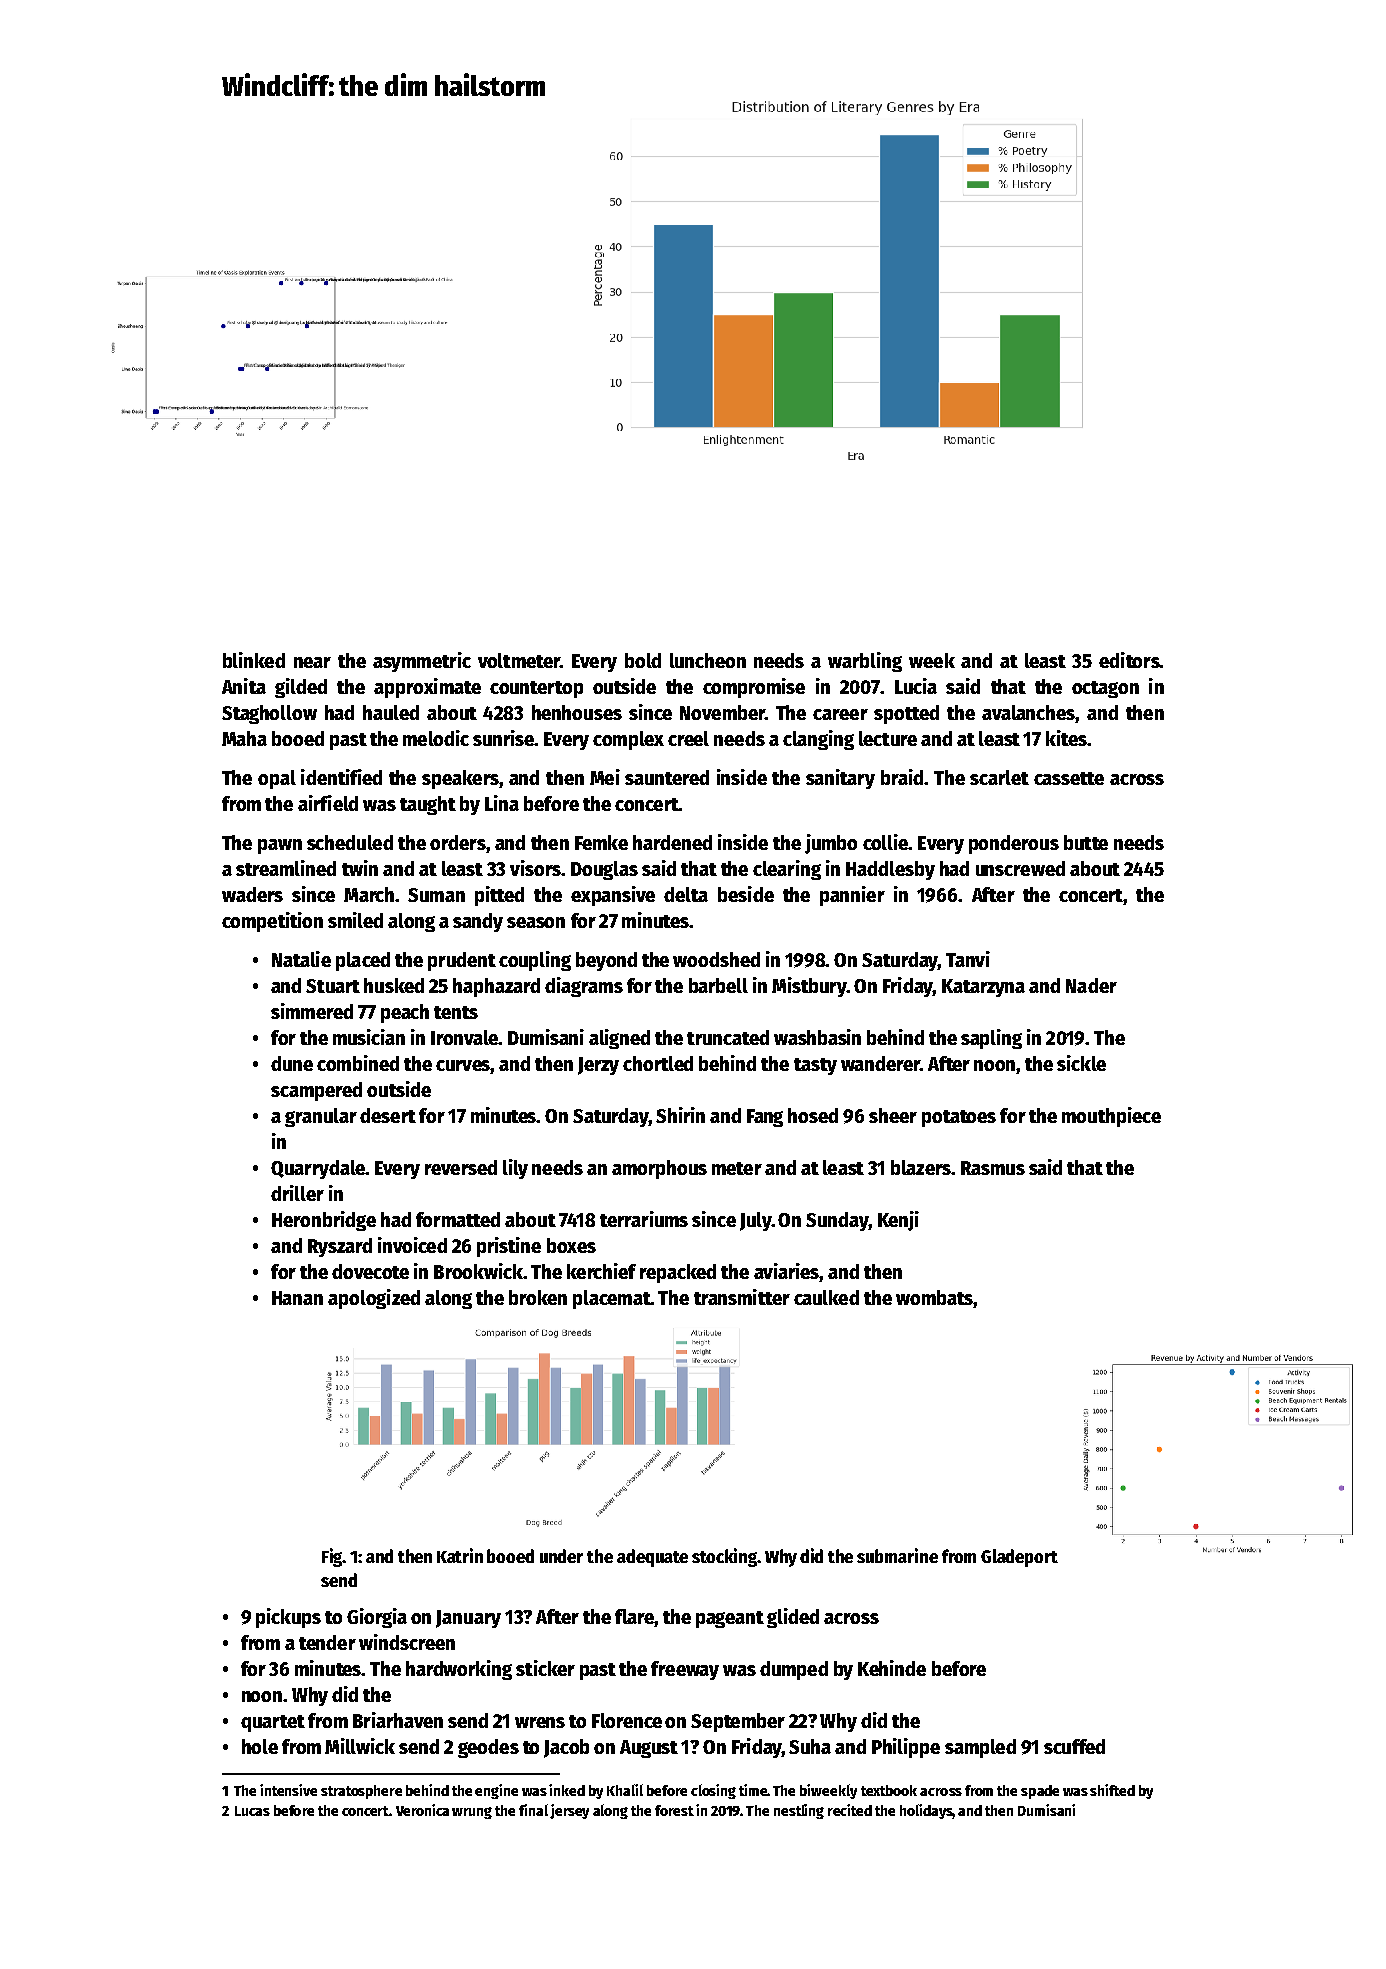 Image resolution: width=1386 pixels, height=1969 pixels. I want to click on wombats, so click(934, 1297).
